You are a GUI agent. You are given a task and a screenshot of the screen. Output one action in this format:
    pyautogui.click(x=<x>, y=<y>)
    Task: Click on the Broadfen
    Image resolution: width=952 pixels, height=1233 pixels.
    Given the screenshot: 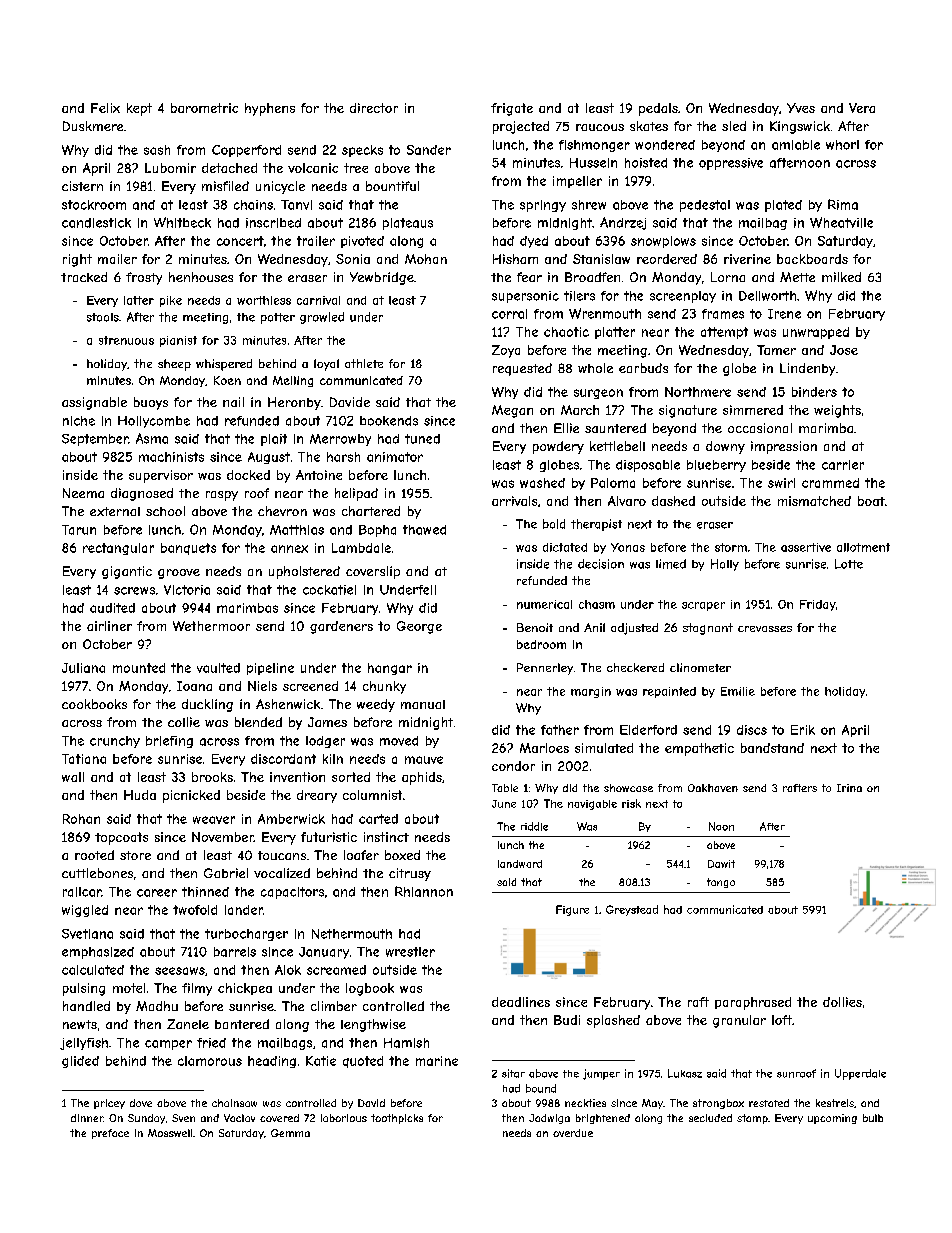 What is the action you would take?
    pyautogui.click(x=592, y=277)
